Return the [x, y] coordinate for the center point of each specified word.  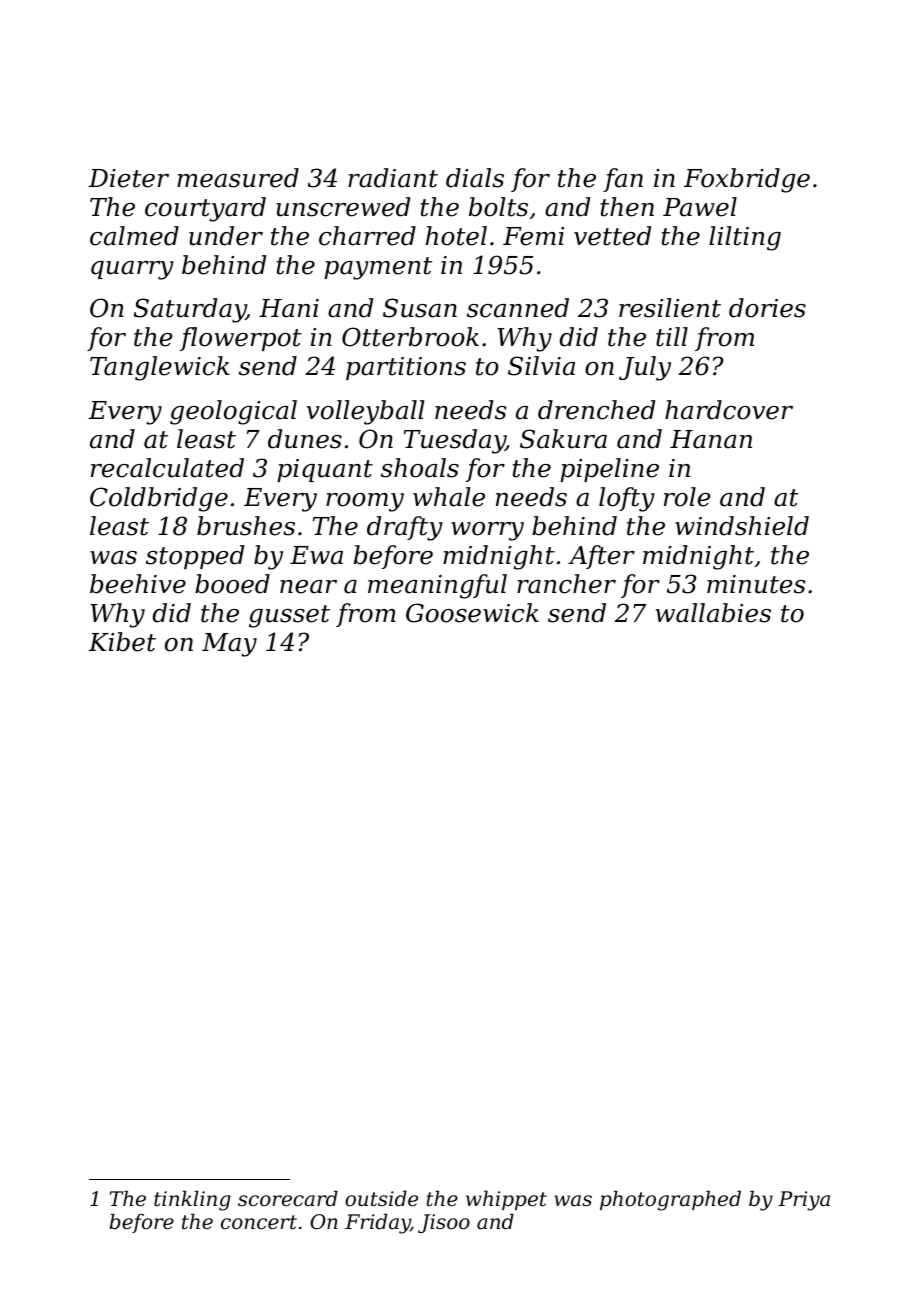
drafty [405, 528]
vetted [612, 236]
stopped [195, 557]
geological [233, 412]
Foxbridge [747, 180]
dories [767, 308]
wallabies [713, 613]
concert [259, 1222]
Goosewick [472, 613]
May [229, 645]
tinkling [192, 1200]
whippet [506, 1200]
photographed [670, 1200]
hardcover [729, 410]
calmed [134, 236]
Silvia [541, 366]
